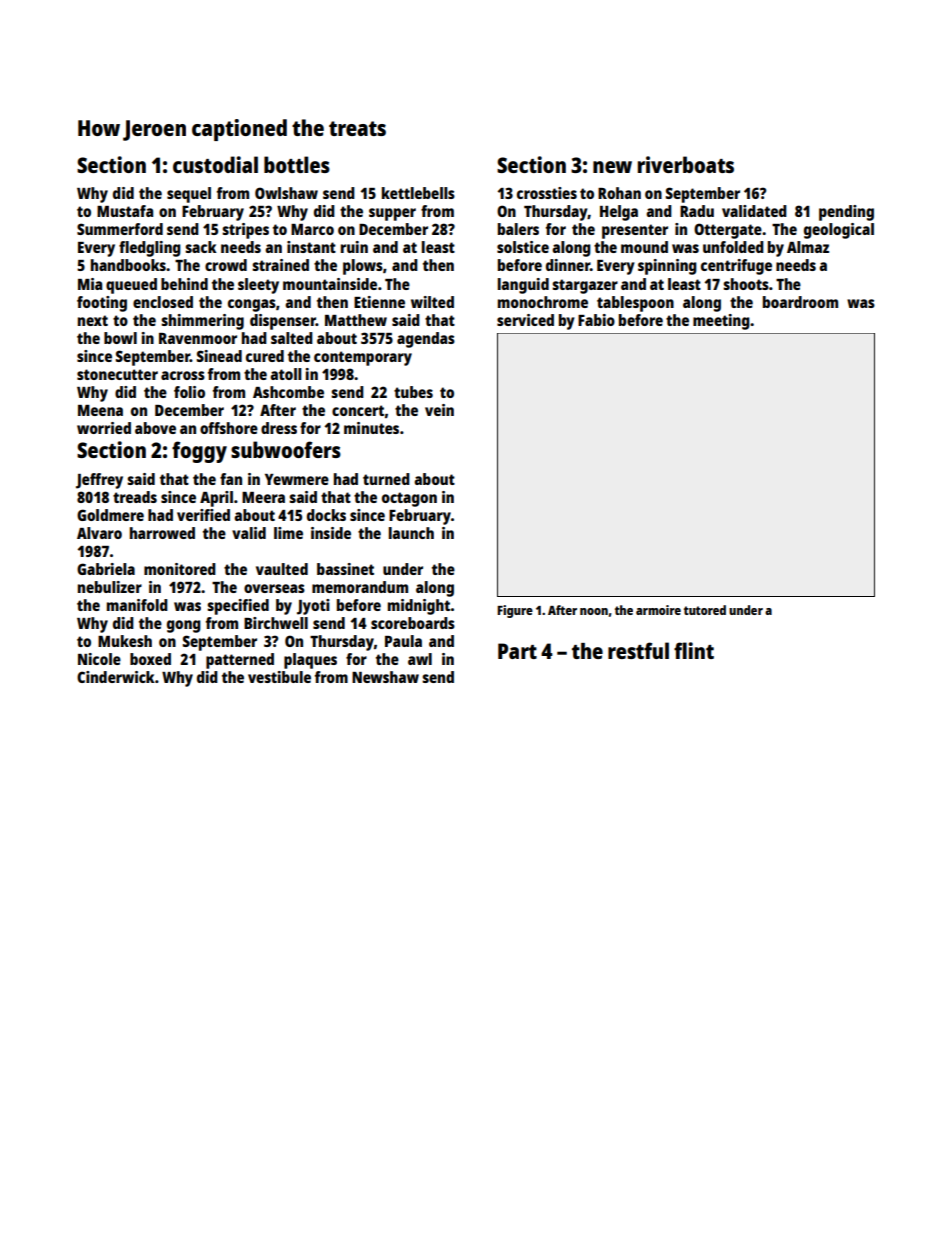  What do you see at coordinates (288, 533) in the screenshot?
I see `lime` at bounding box center [288, 533].
